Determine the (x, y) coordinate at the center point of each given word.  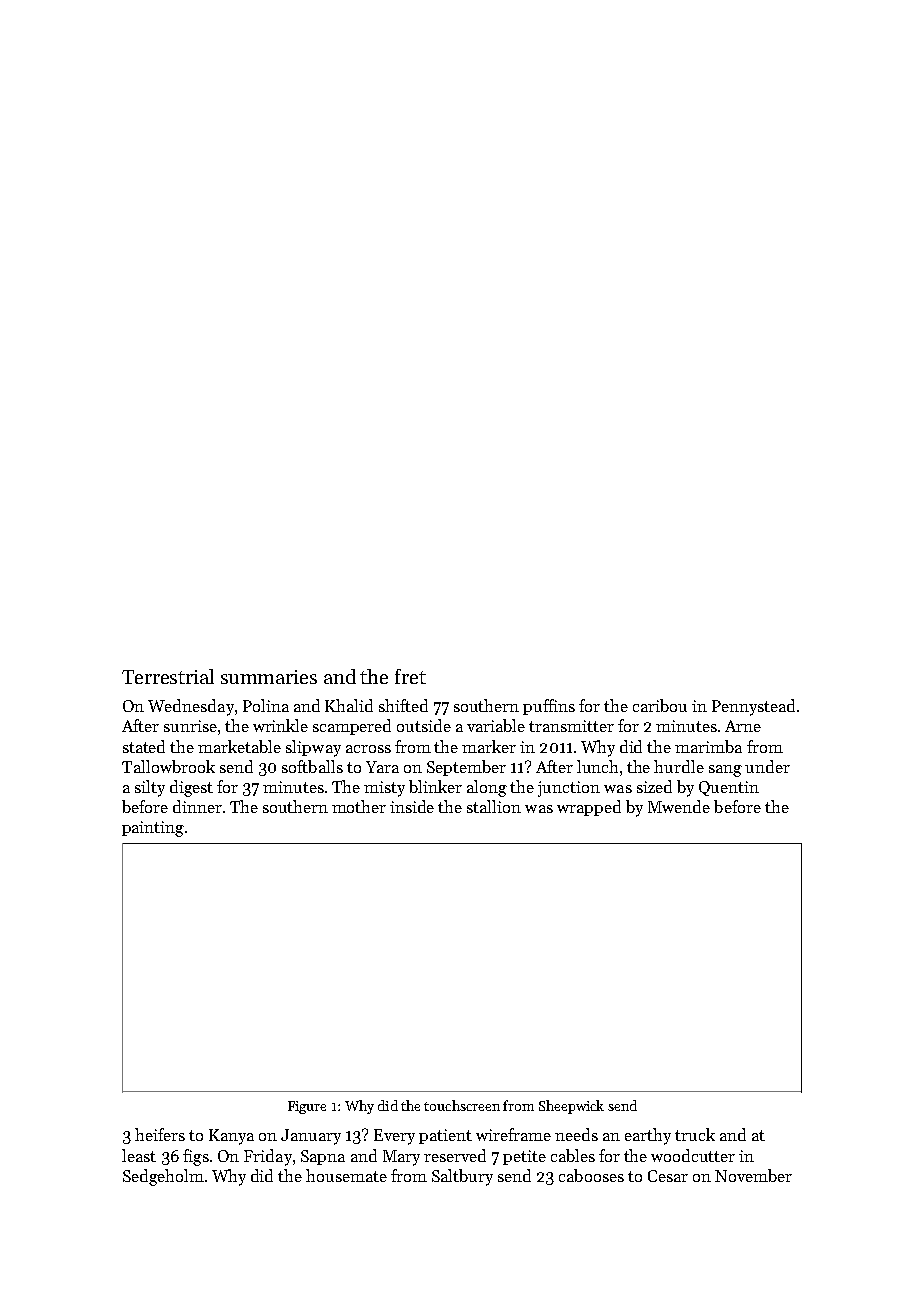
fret (410, 676)
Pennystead (753, 707)
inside (412, 806)
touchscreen (462, 1105)
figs (196, 1157)
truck (695, 1134)
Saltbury (462, 1177)
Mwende (679, 806)
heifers (160, 1134)
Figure (307, 1107)
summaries (269, 677)
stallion (494, 806)
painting (153, 829)
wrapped (589, 808)
